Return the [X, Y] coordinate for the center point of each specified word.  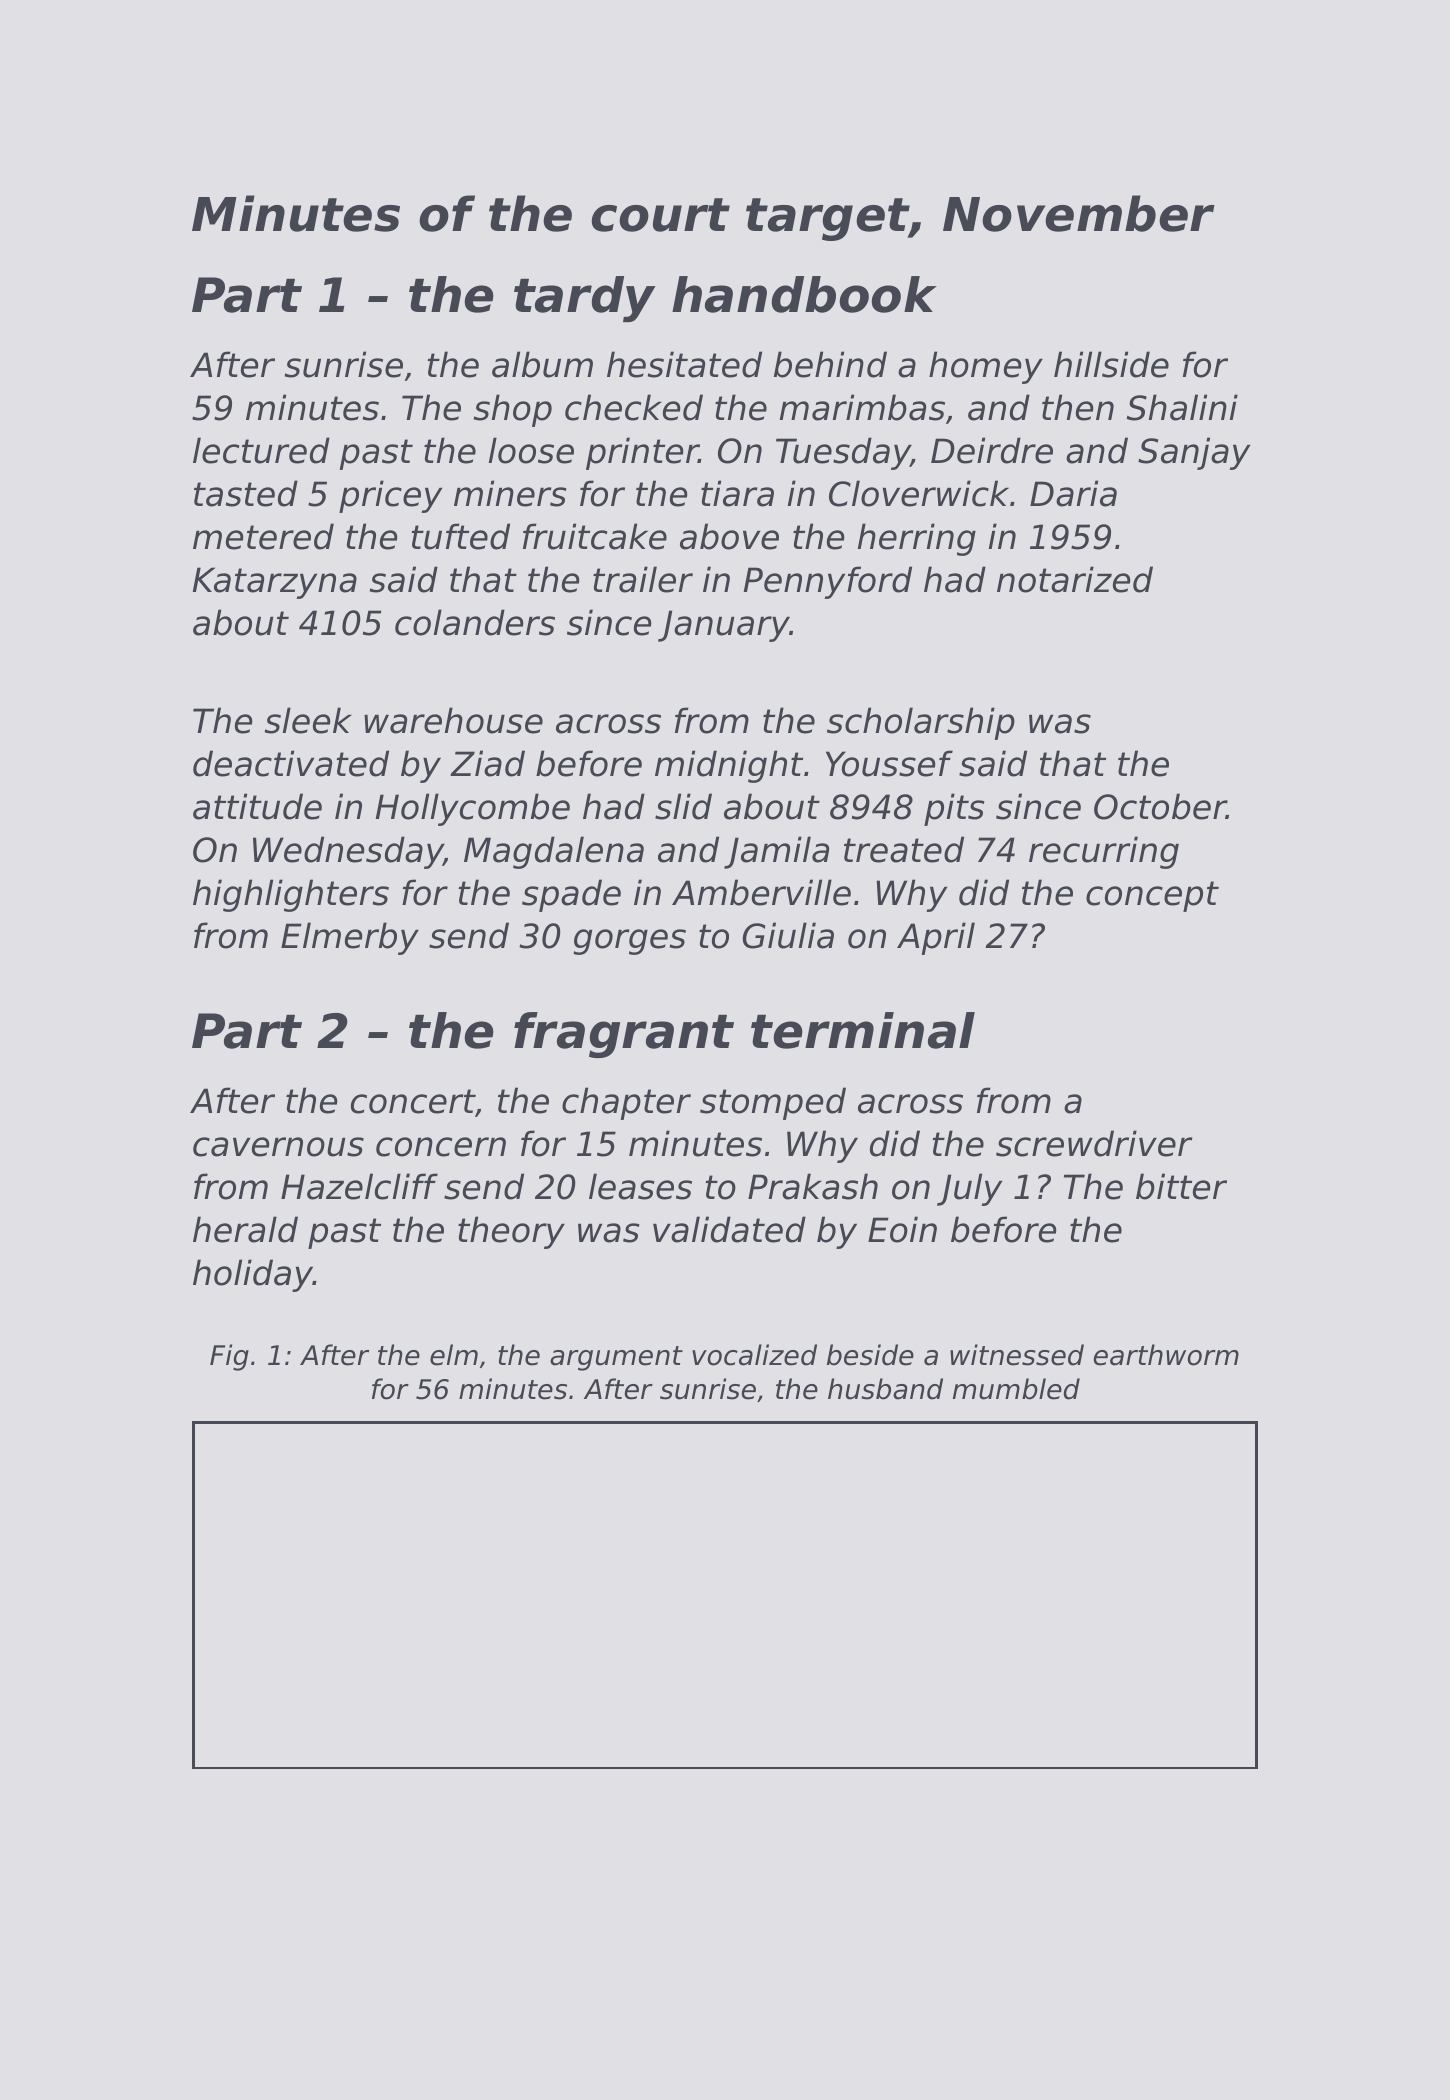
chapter [626, 1103]
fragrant [624, 1035]
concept [1152, 896]
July [969, 1189]
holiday [253, 1275]
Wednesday [348, 852]
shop [513, 410]
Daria [1073, 493]
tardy [584, 299]
